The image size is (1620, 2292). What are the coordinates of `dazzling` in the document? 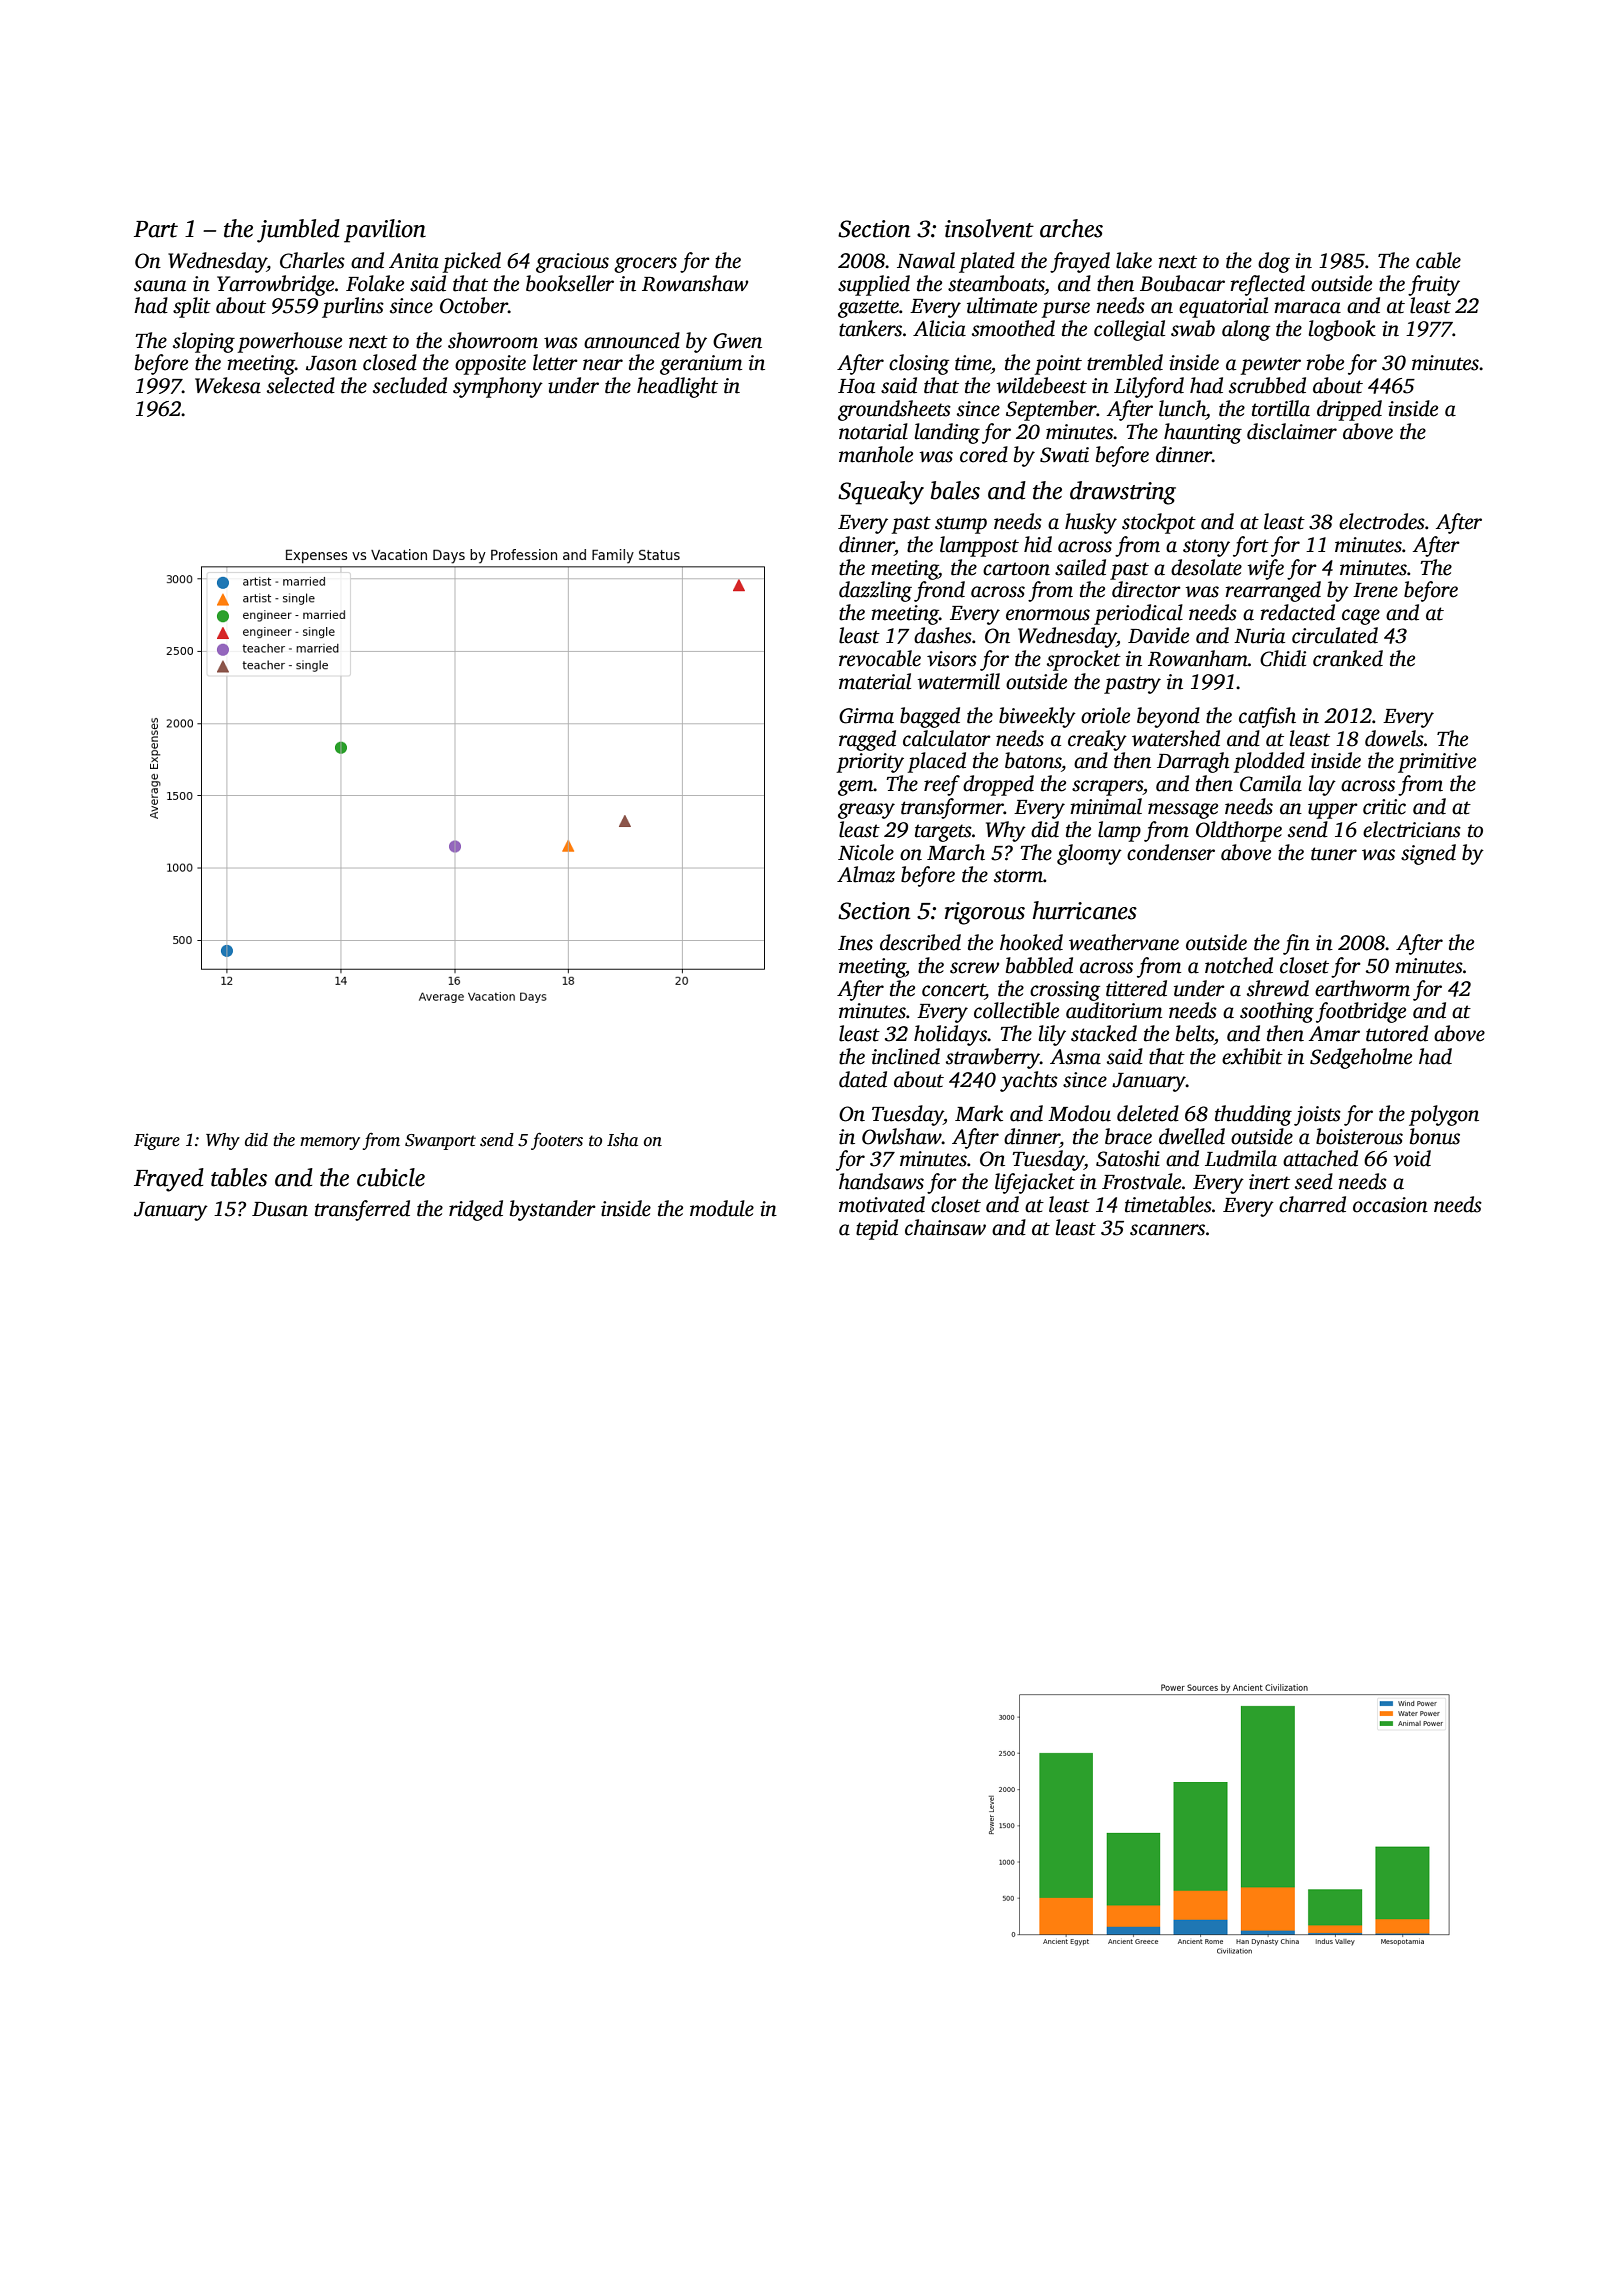 It's located at (875, 591).
